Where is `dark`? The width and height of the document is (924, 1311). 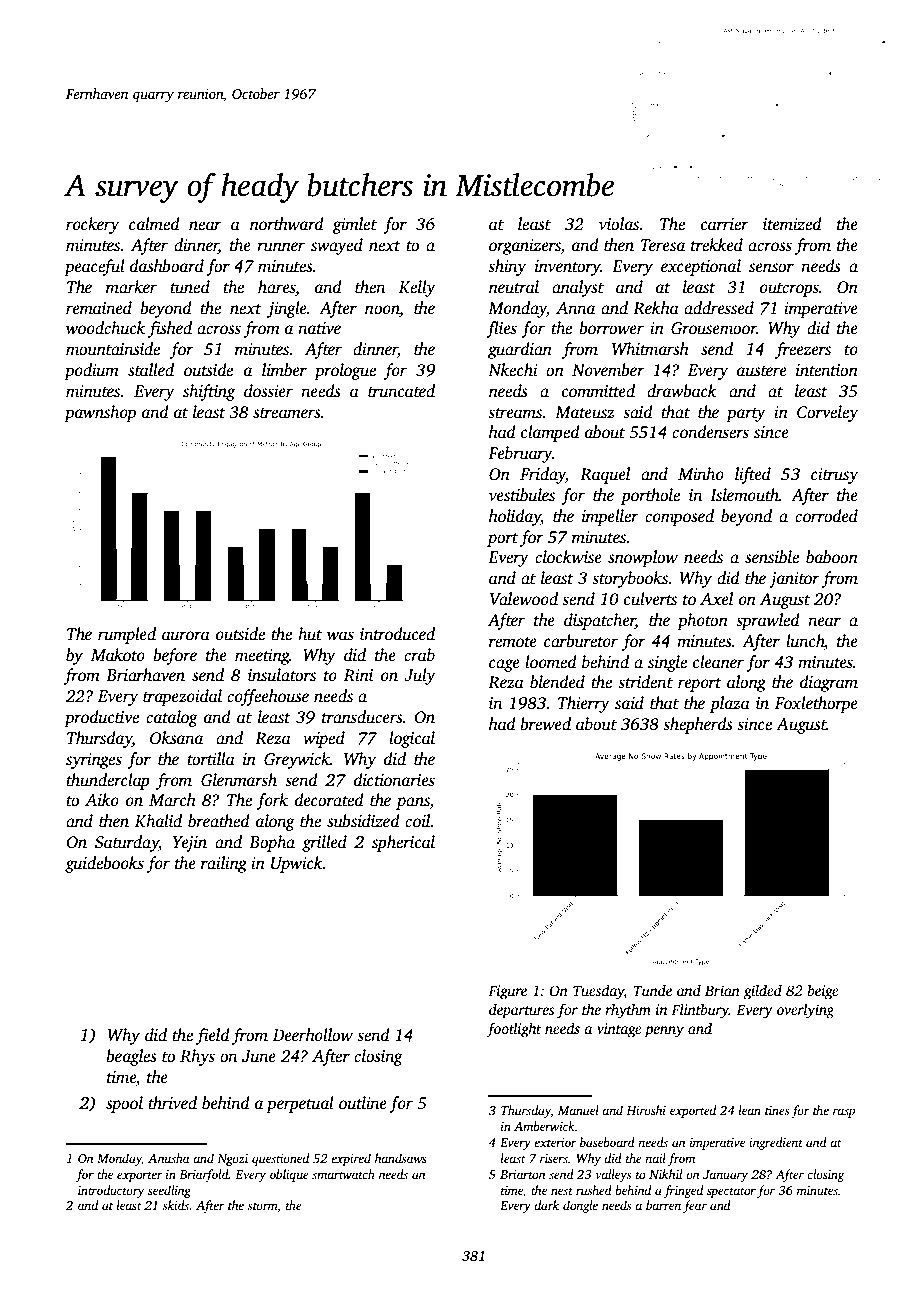 dark is located at coordinates (546, 1205).
